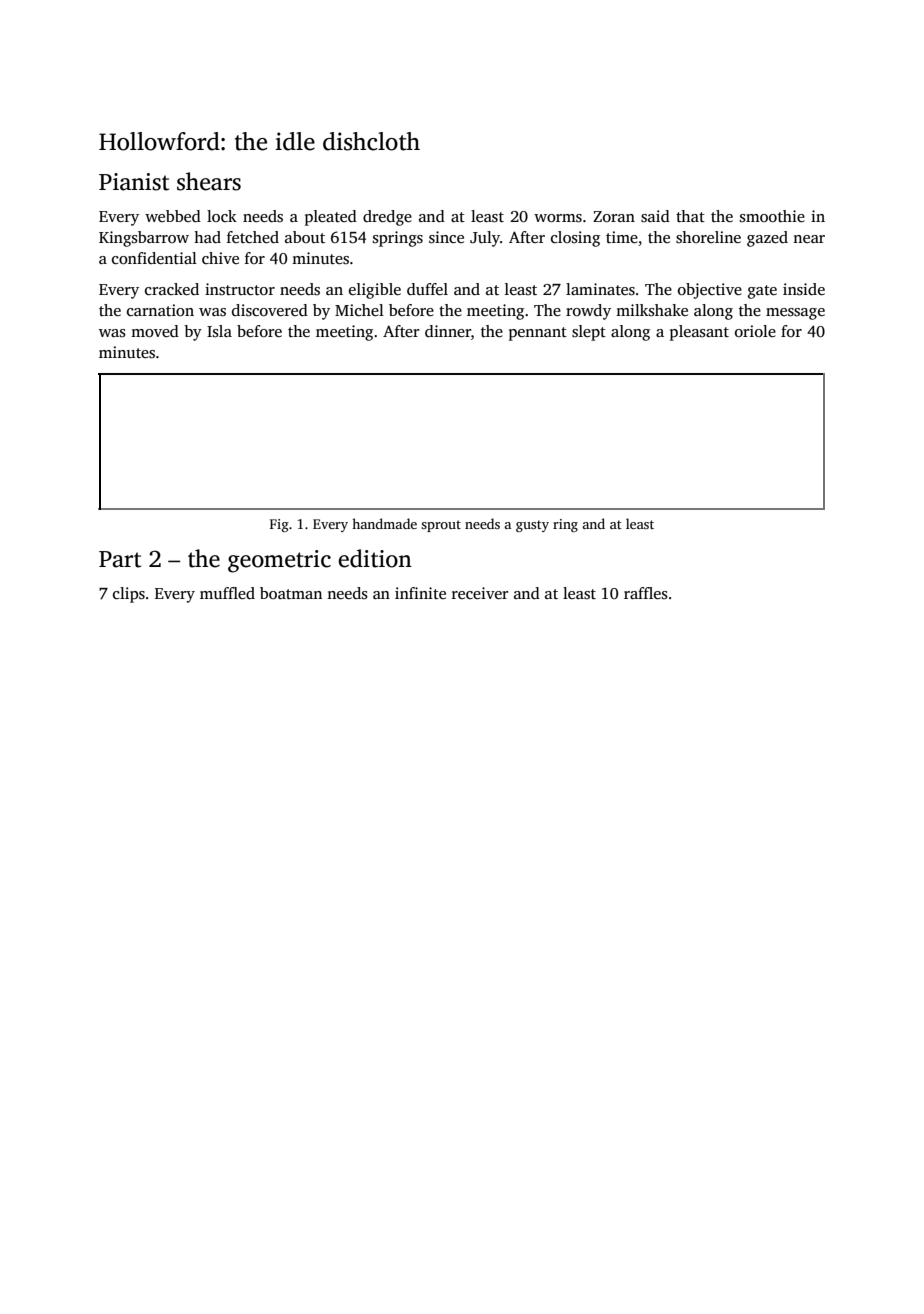 Image resolution: width=924 pixels, height=1314 pixels. What do you see at coordinates (209, 181) in the image?
I see `shears` at bounding box center [209, 181].
